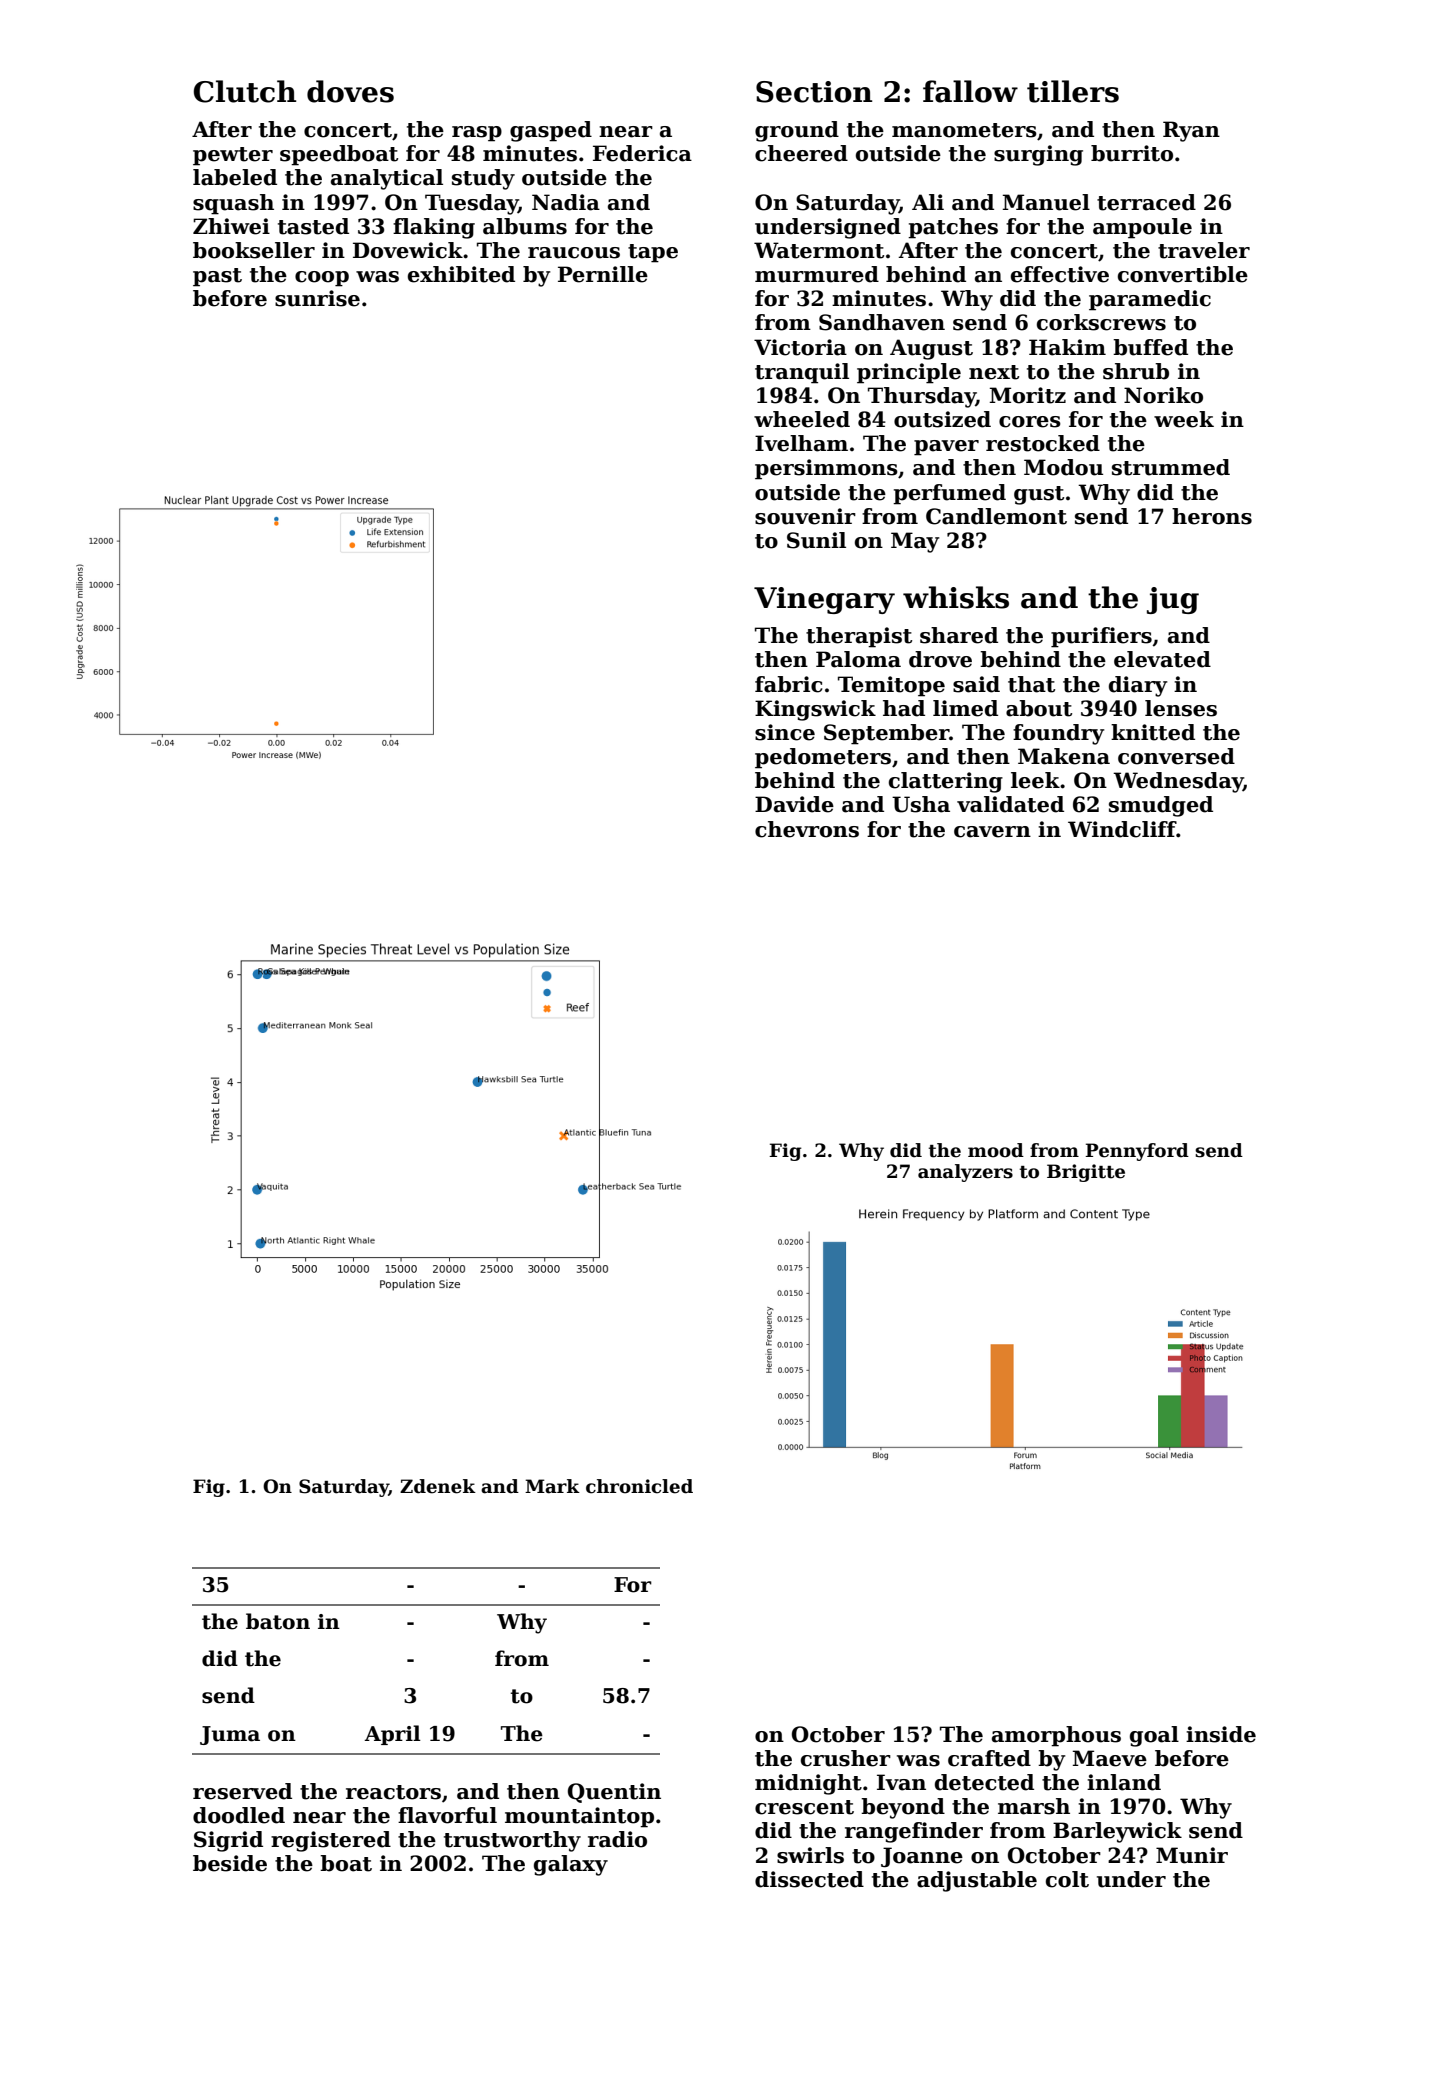 The image size is (1450, 2100). What do you see at coordinates (1028, 395) in the screenshot?
I see `Moritz` at bounding box center [1028, 395].
